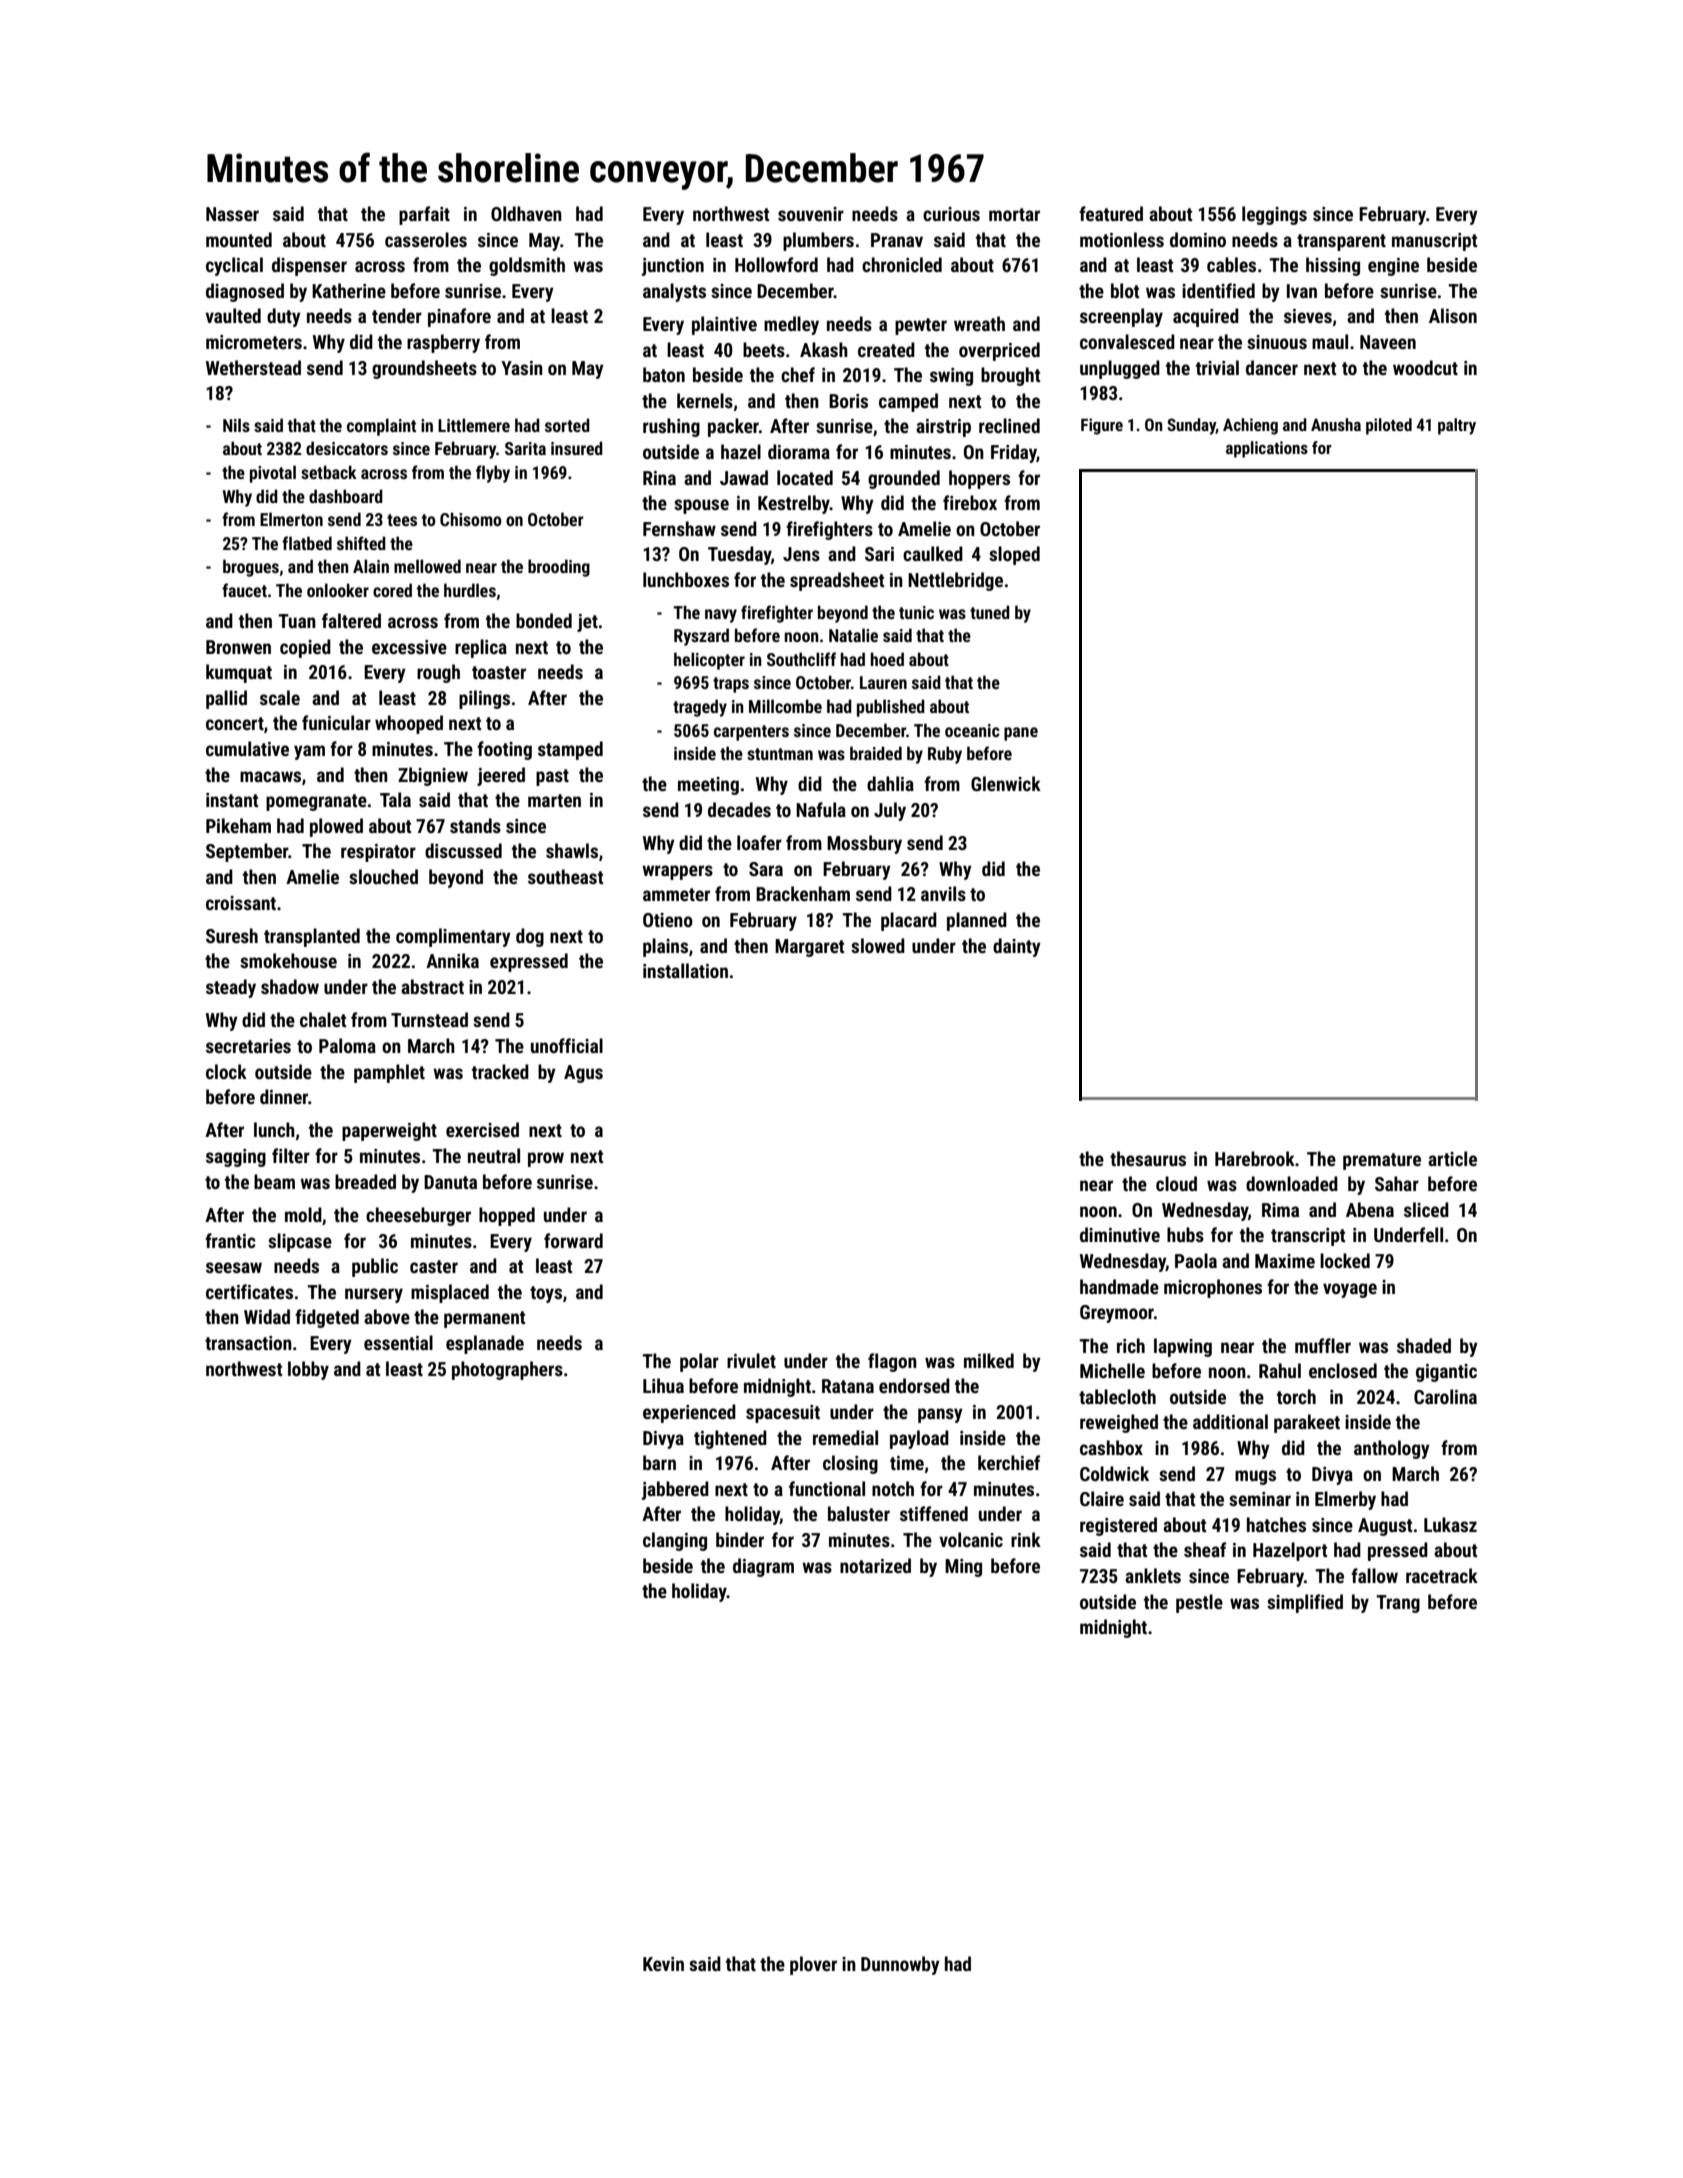  What do you see at coordinates (463, 850) in the screenshot?
I see `discussed` at bounding box center [463, 850].
